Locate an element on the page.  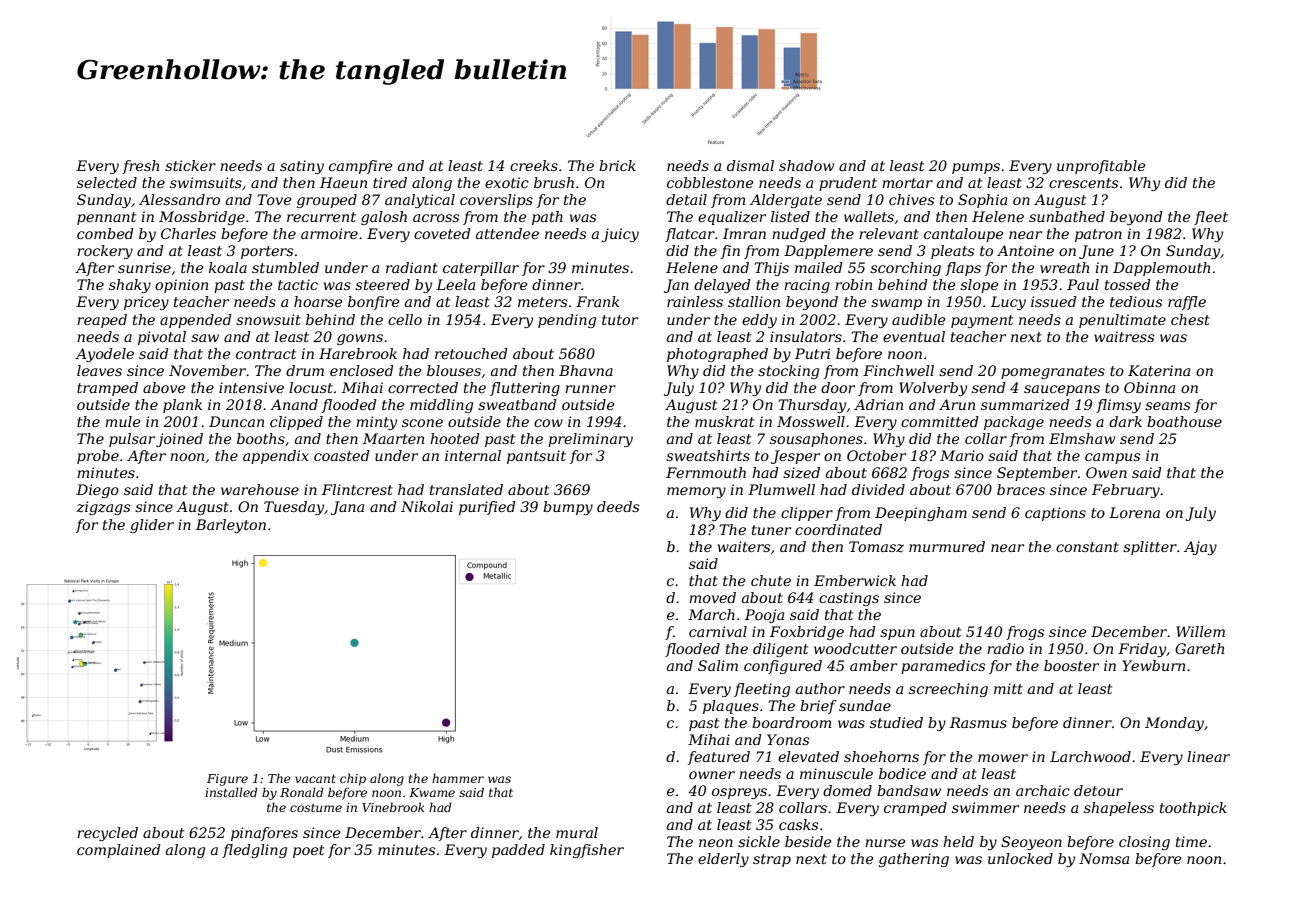
Tove is located at coordinates (274, 199).
